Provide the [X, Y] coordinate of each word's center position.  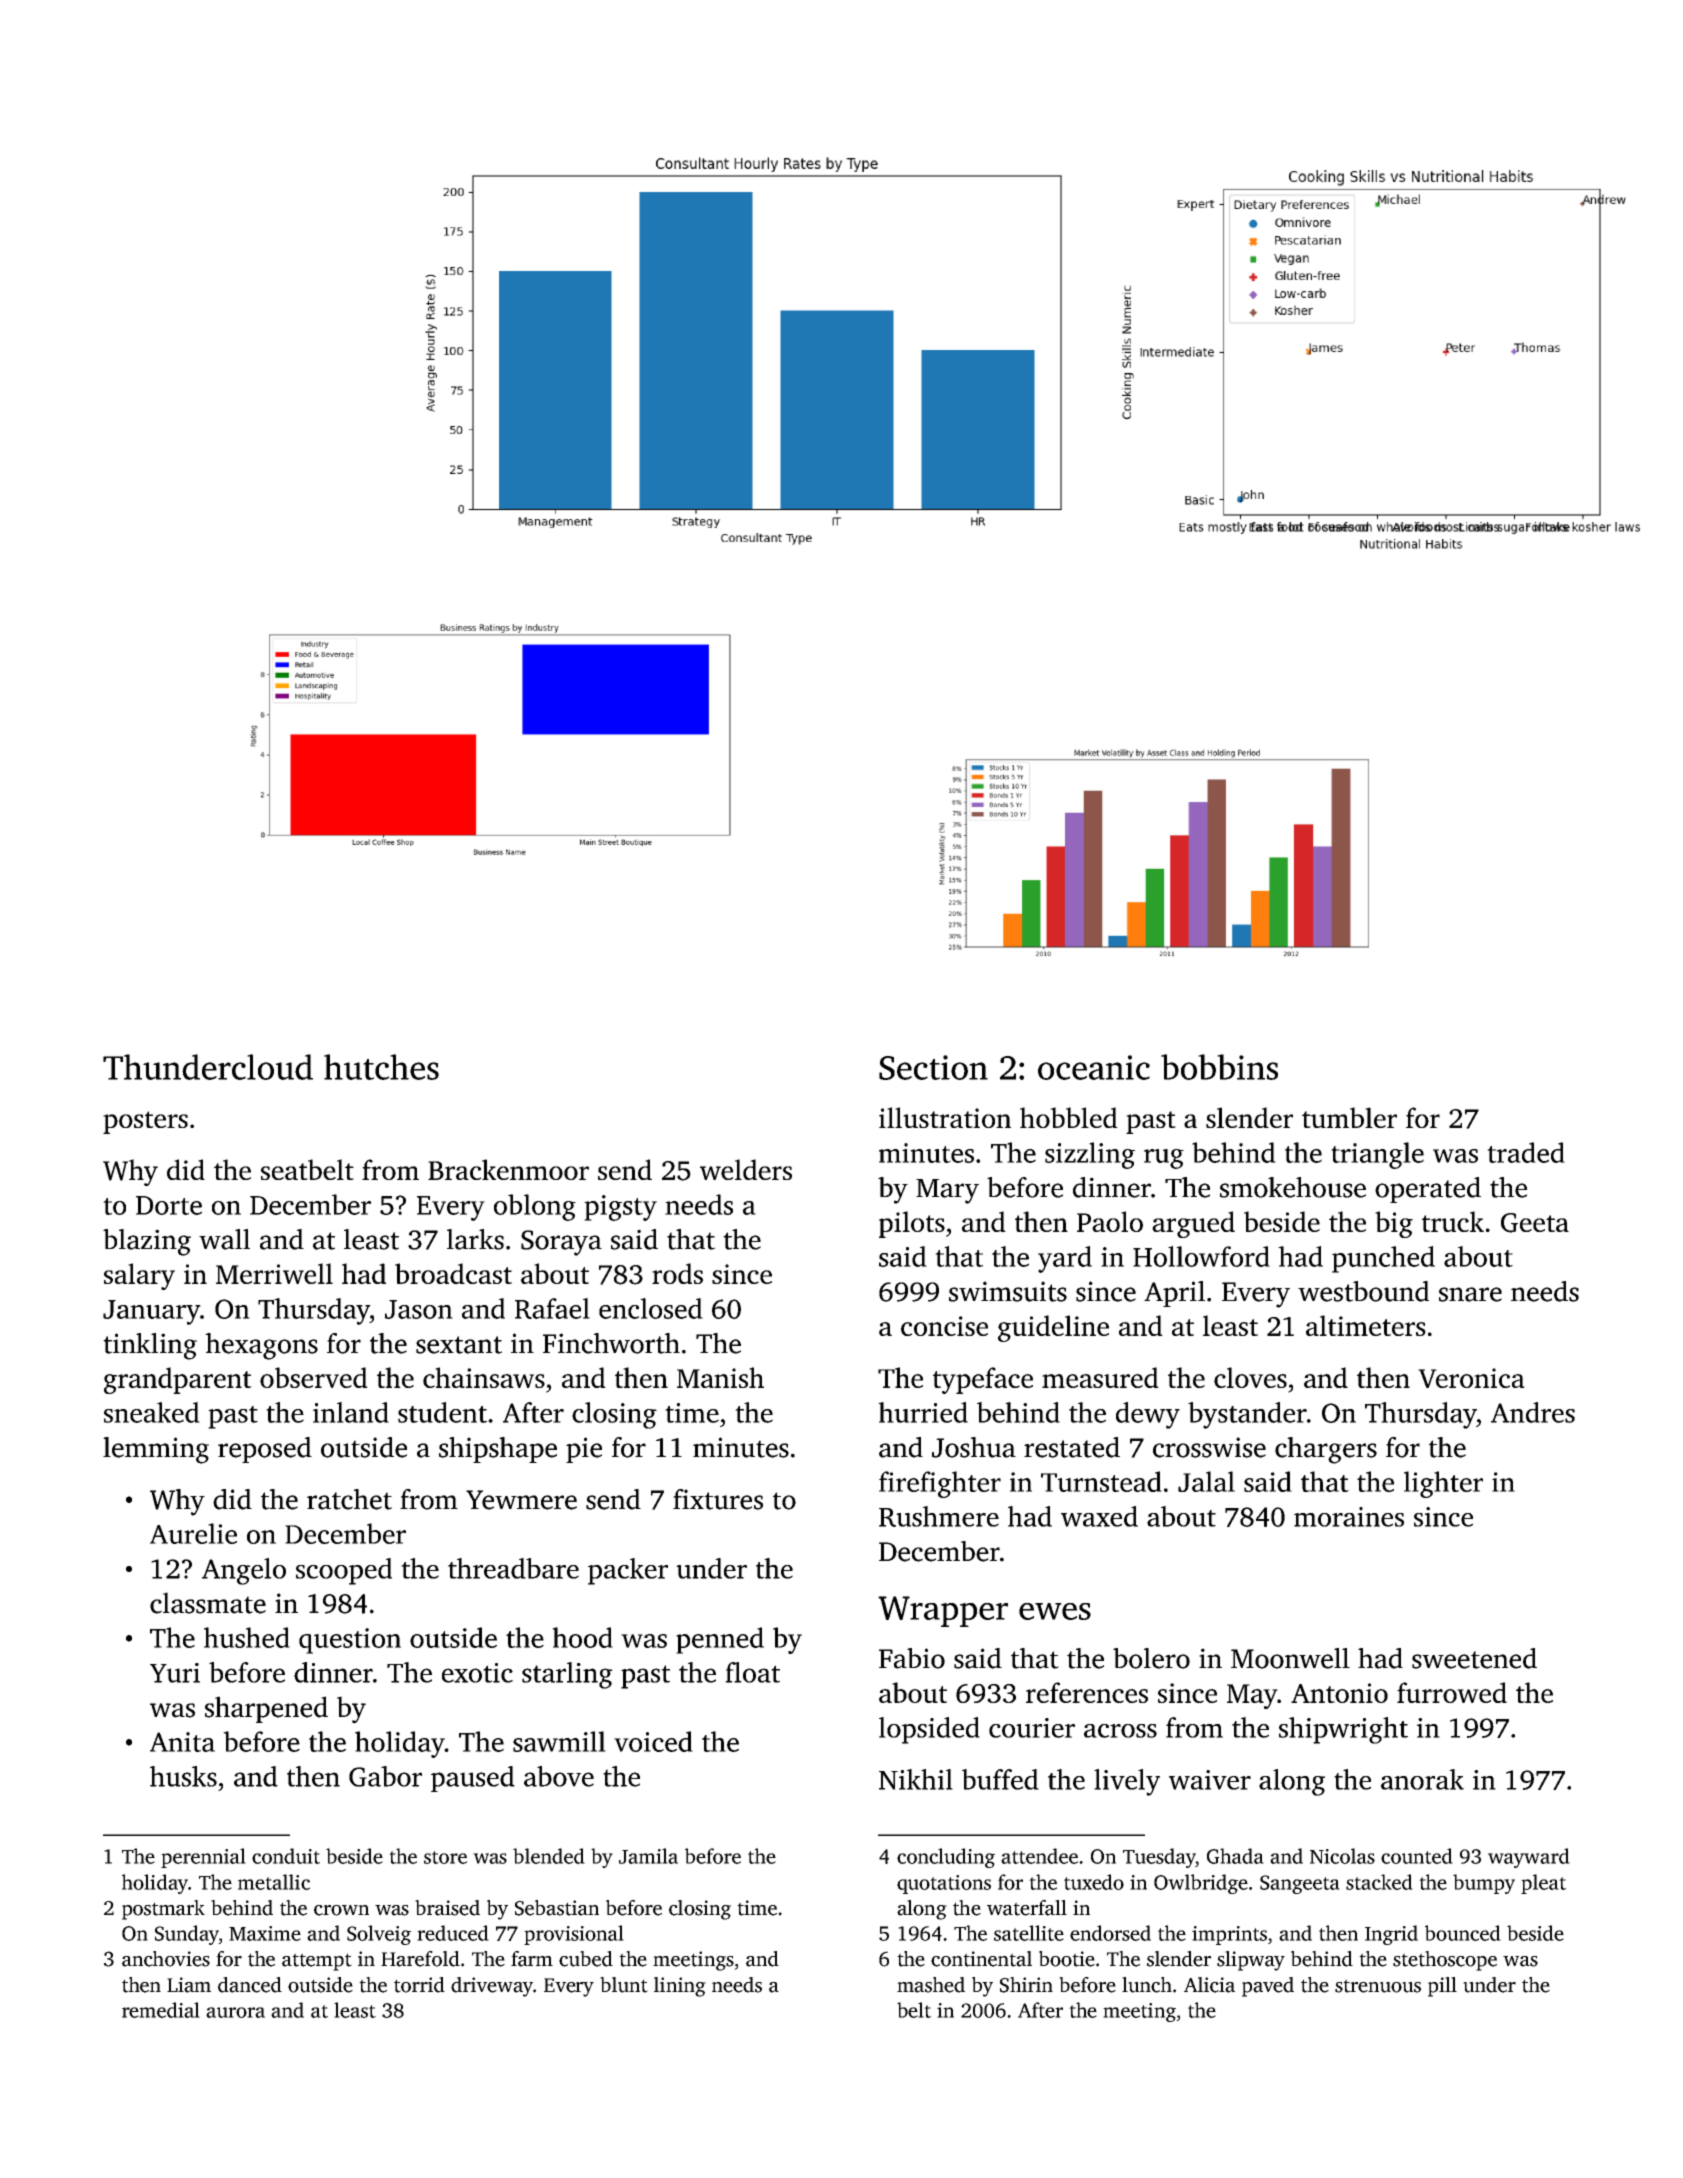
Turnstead [1101, 1481]
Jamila [648, 1856]
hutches [381, 1067]
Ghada [1235, 1856]
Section [933, 1067]
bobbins [1219, 1067]
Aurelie [193, 1533]
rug [1164, 1159]
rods [677, 1273]
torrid [419, 1985]
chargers [1326, 1450]
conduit [286, 1856]
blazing [147, 1242]
